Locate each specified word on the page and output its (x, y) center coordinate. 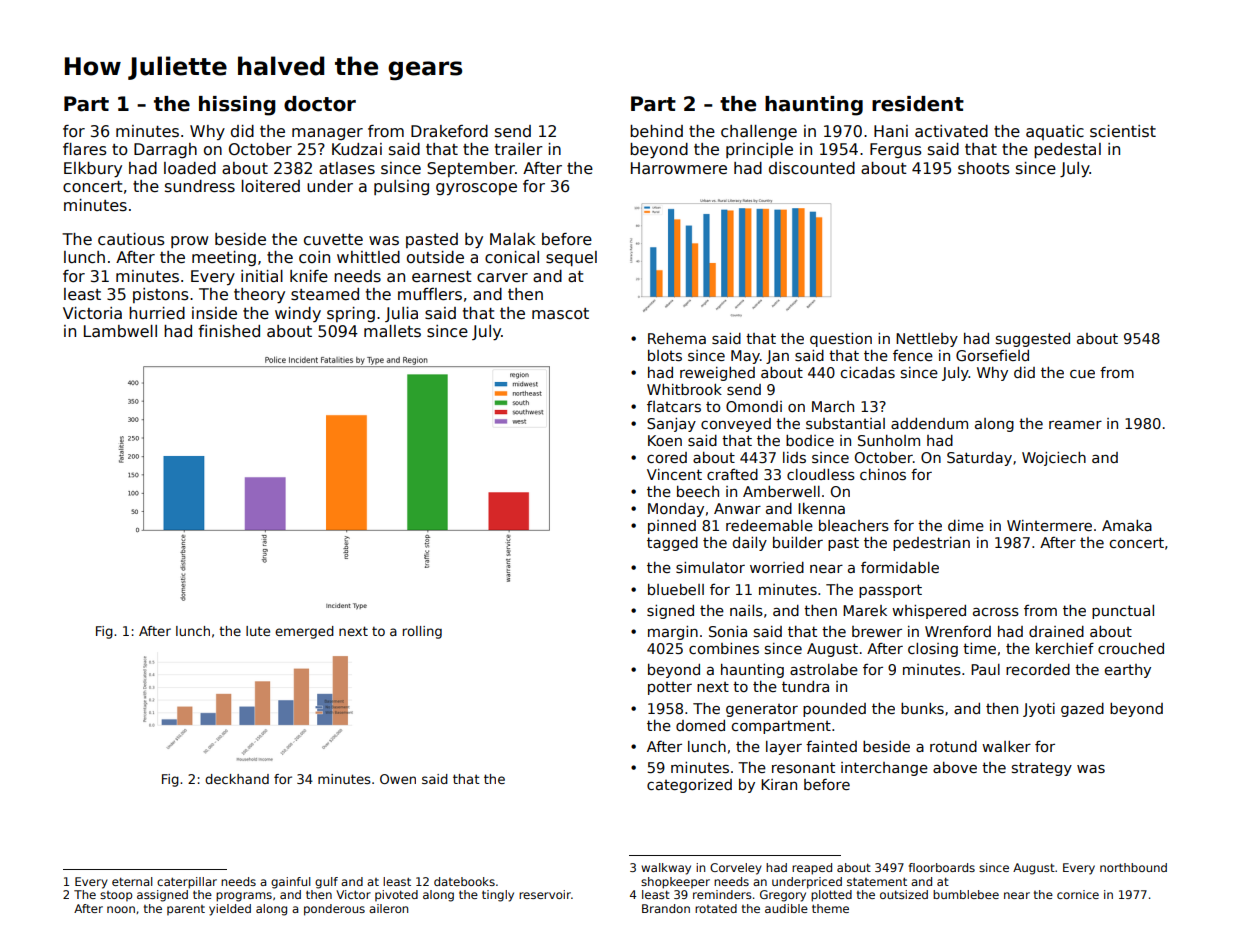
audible (786, 908)
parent (186, 910)
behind (656, 131)
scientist (1123, 131)
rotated (716, 908)
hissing (237, 106)
